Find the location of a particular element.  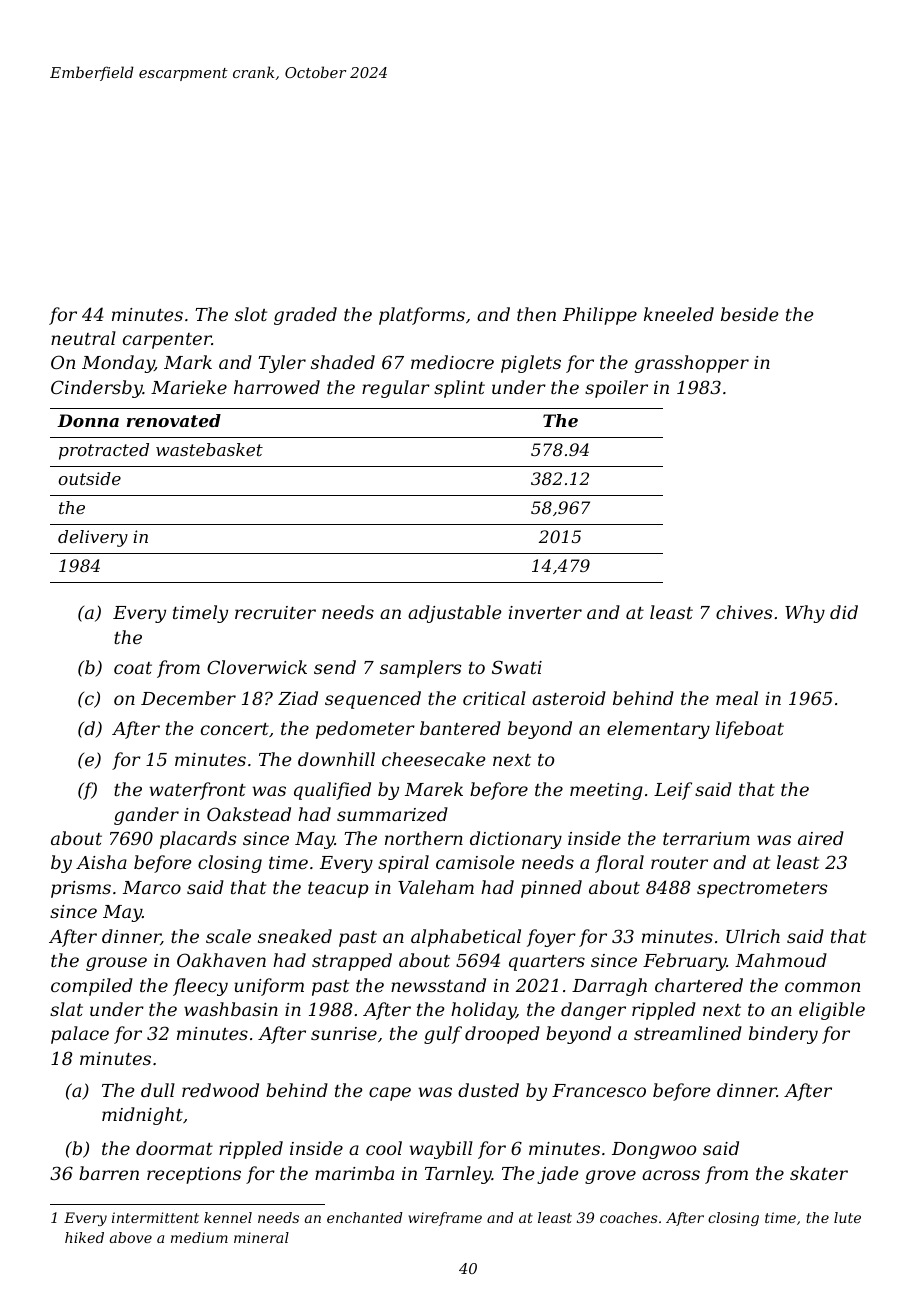

then is located at coordinates (536, 314).
